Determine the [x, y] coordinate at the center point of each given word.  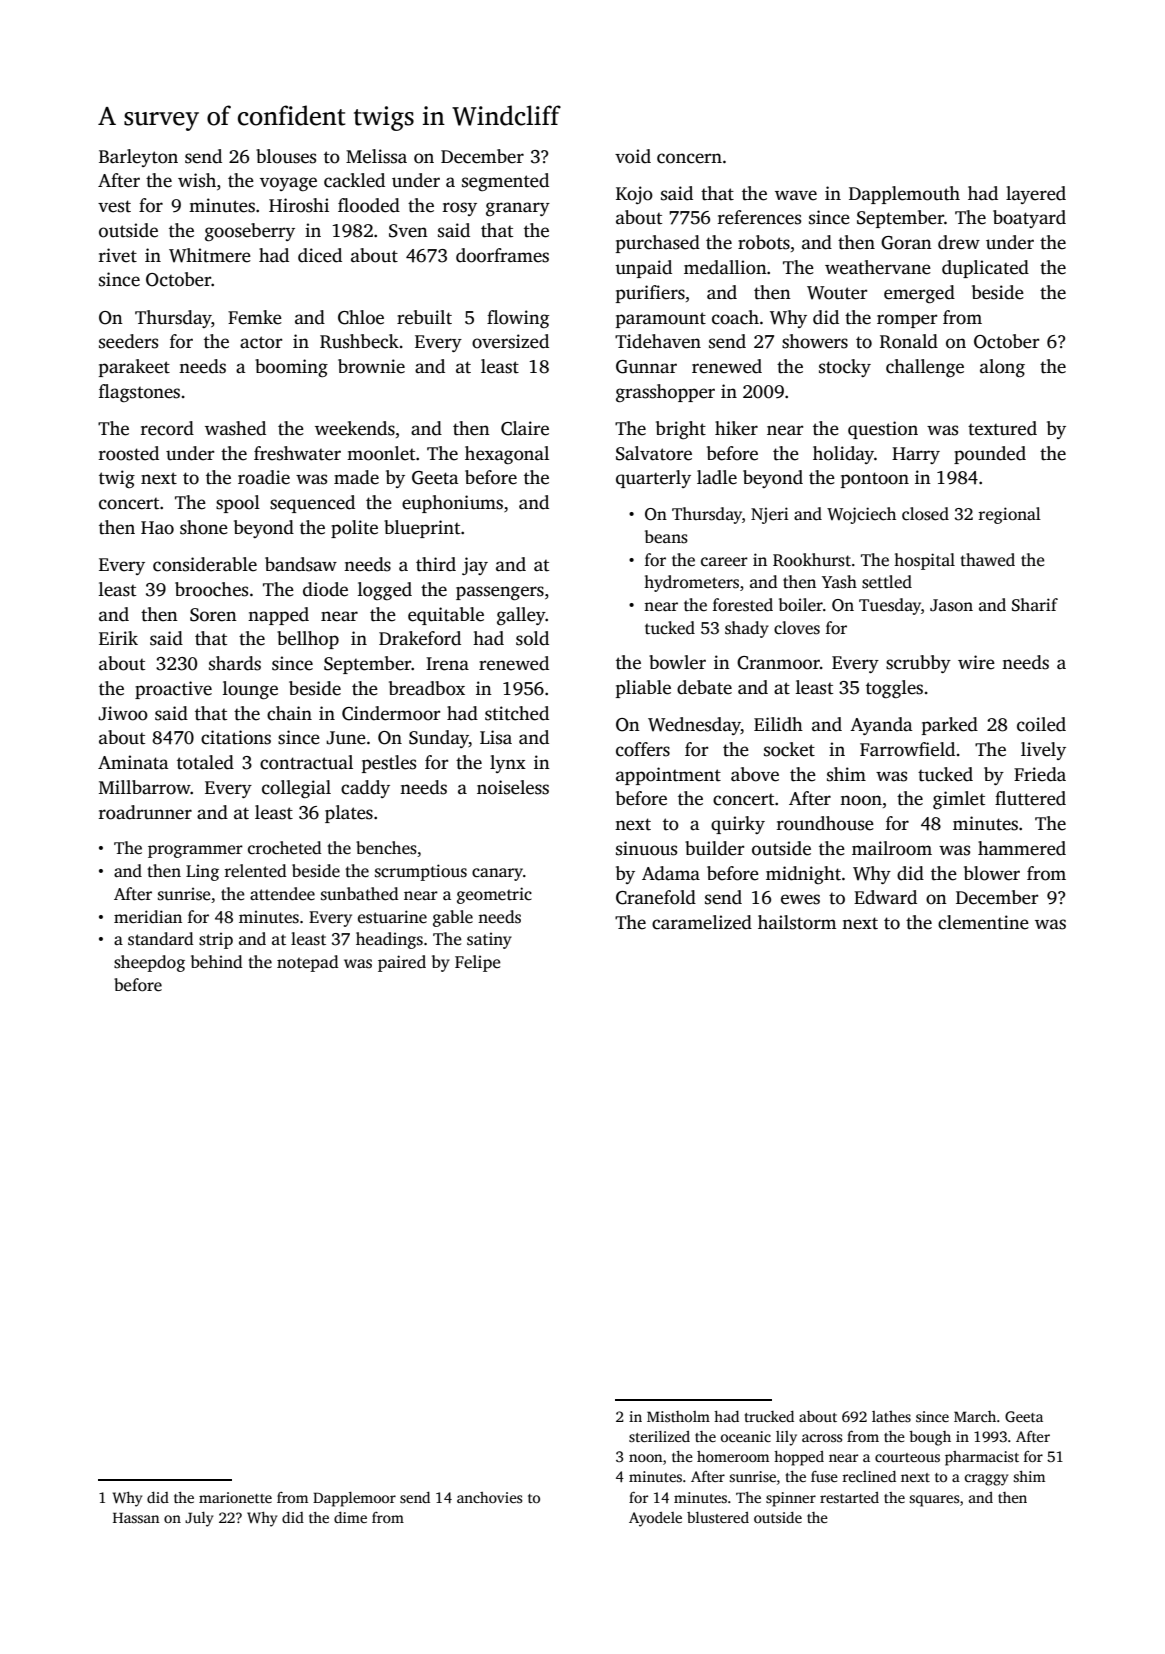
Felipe [478, 963]
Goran [906, 243]
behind [217, 962]
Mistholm [678, 1416]
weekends [355, 428]
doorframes [502, 255]
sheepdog [149, 963]
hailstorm [797, 922]
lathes [891, 1416]
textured [1002, 428]
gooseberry [250, 232]
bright [681, 430]
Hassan [136, 1517]
